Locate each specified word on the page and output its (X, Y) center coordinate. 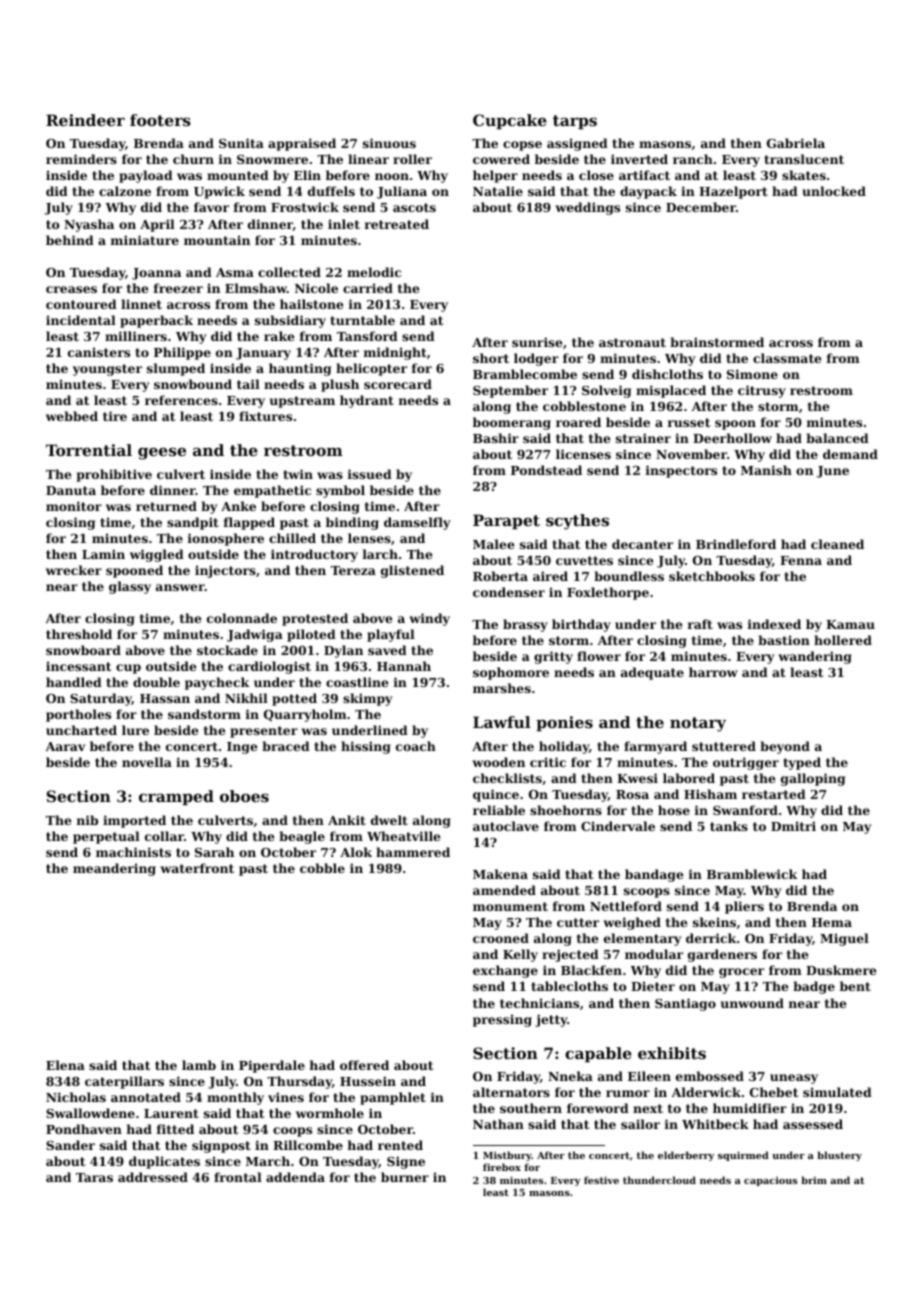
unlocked (834, 191)
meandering (114, 869)
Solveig (606, 391)
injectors (225, 571)
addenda (295, 1177)
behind (70, 240)
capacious (771, 1181)
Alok (356, 852)
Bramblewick (752, 874)
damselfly (417, 523)
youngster (107, 370)
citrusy (762, 391)
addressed (153, 1177)
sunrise (537, 342)
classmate (787, 358)
